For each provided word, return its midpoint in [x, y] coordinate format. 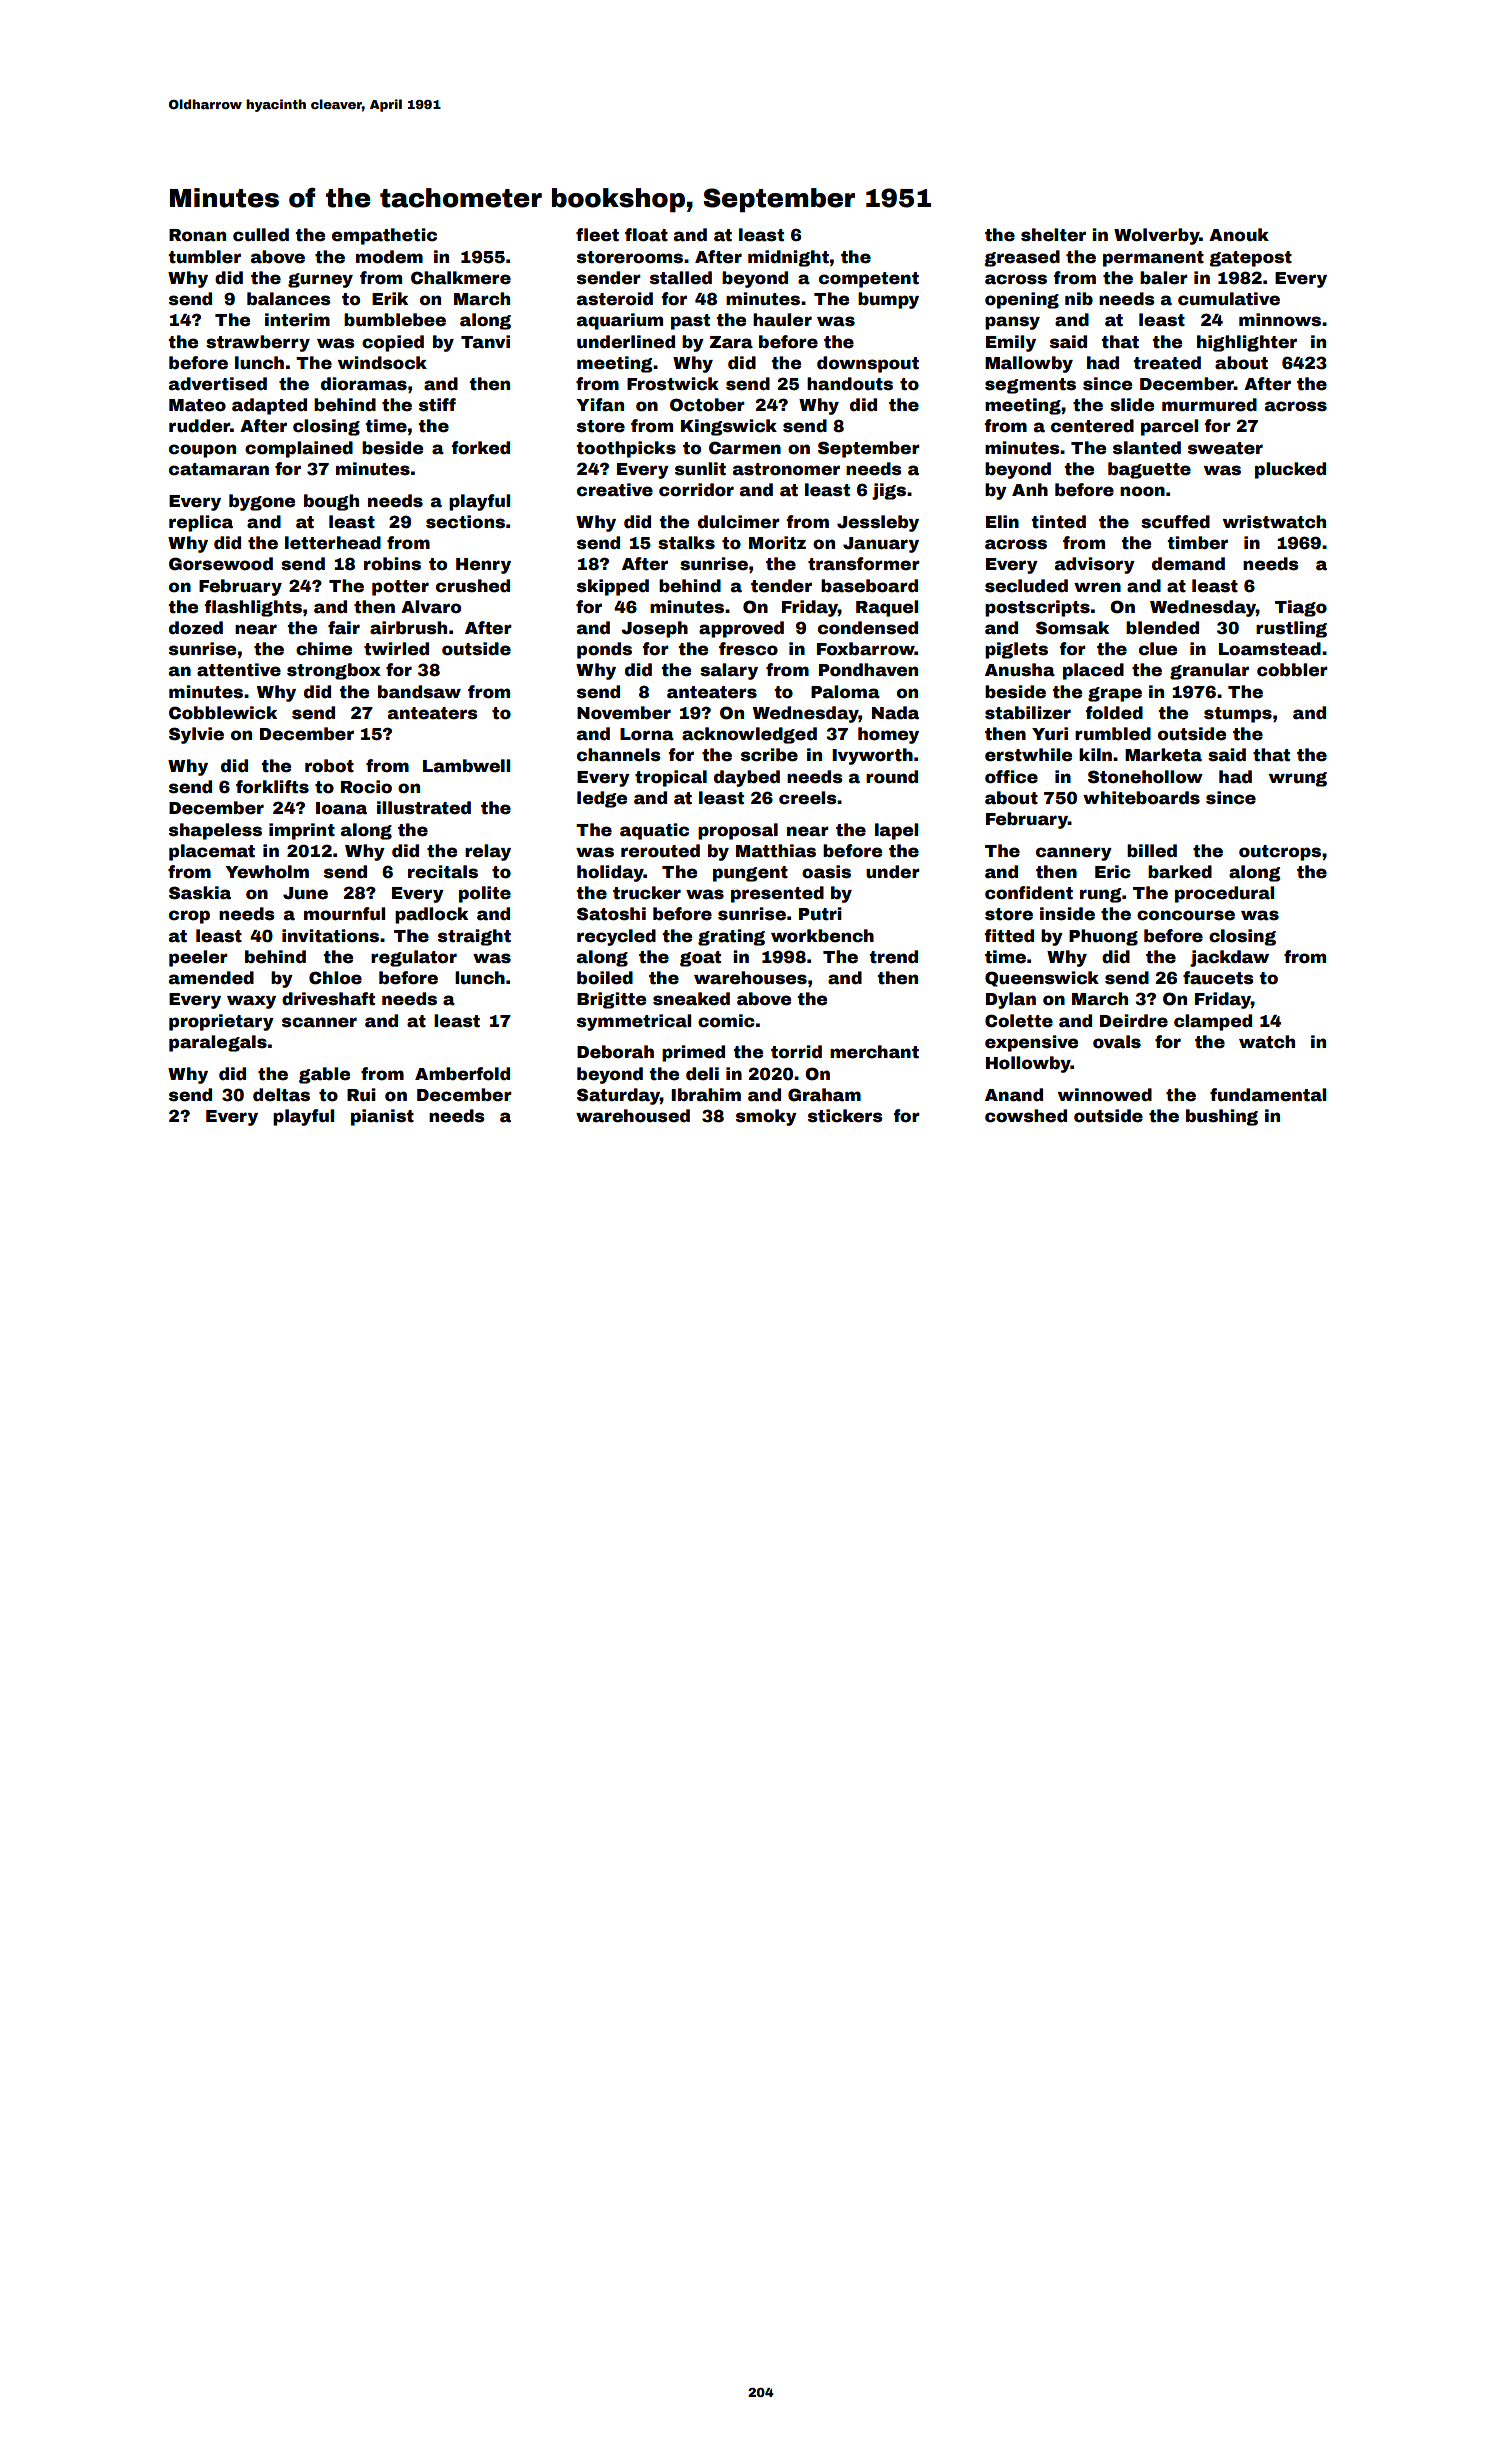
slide [1132, 405]
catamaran [219, 469]
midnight [788, 258]
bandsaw [419, 692]
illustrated [424, 808]
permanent [1153, 259]
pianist [382, 1117]
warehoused [633, 1116]
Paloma [845, 692]
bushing [1222, 1117]
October [707, 405]
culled [261, 235]
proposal [738, 831]
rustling [1291, 629]
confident [1029, 893]
